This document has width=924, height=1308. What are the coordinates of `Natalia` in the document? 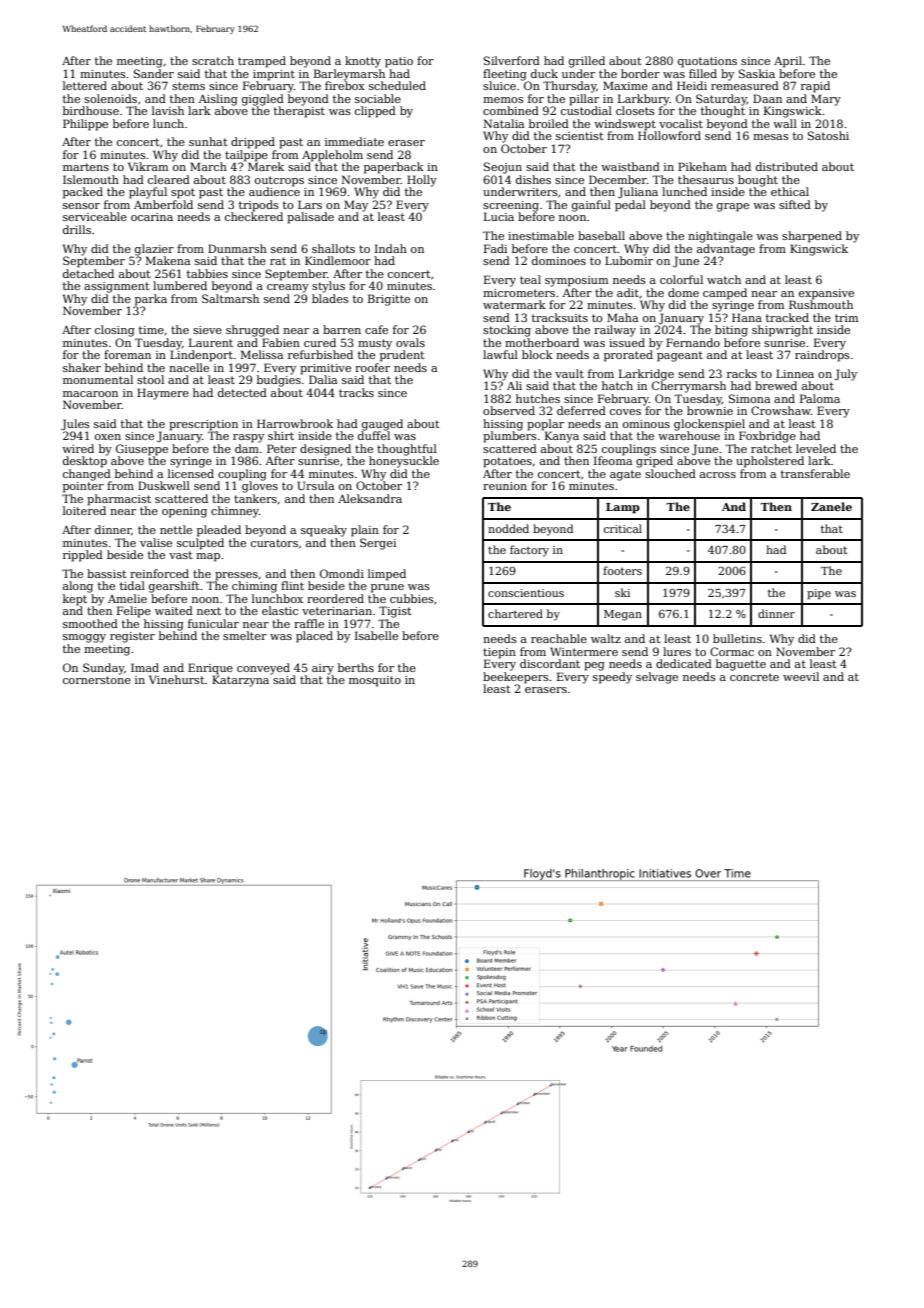 It's located at (503, 123).
